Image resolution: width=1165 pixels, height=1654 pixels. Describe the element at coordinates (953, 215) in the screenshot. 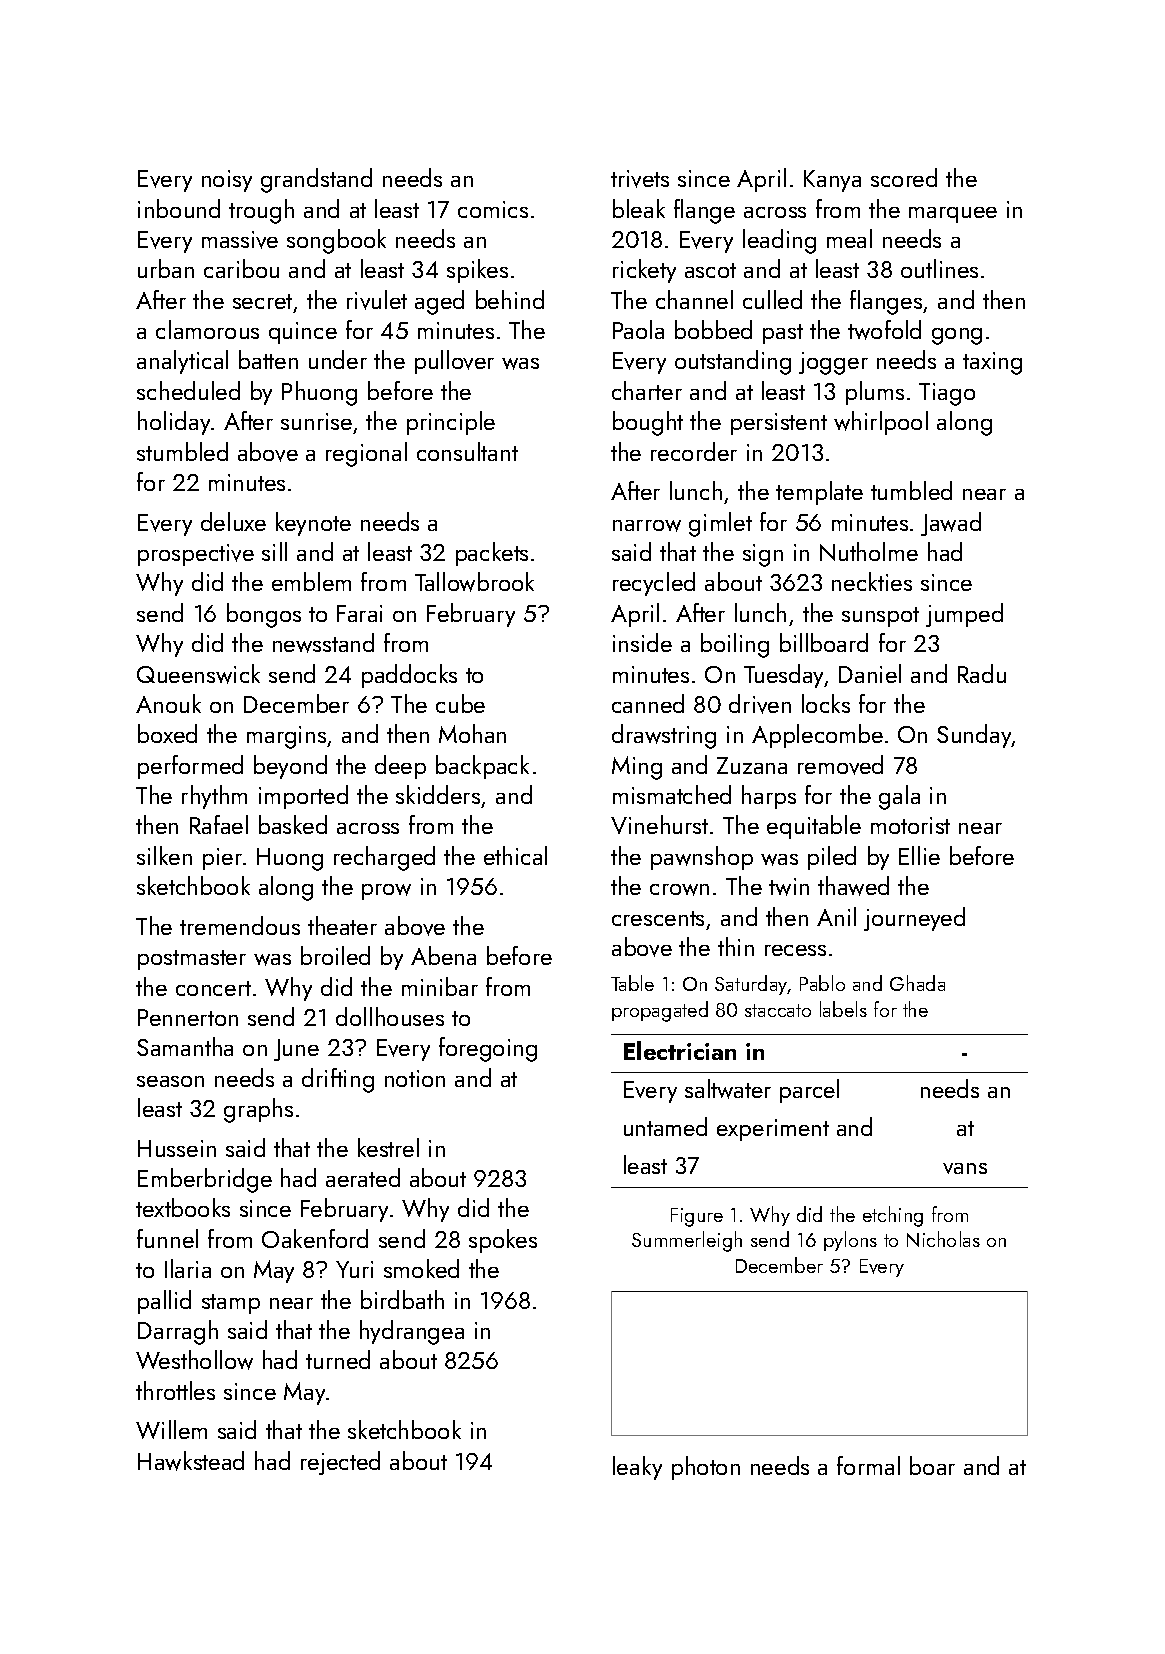

I see `marquee` at that location.
